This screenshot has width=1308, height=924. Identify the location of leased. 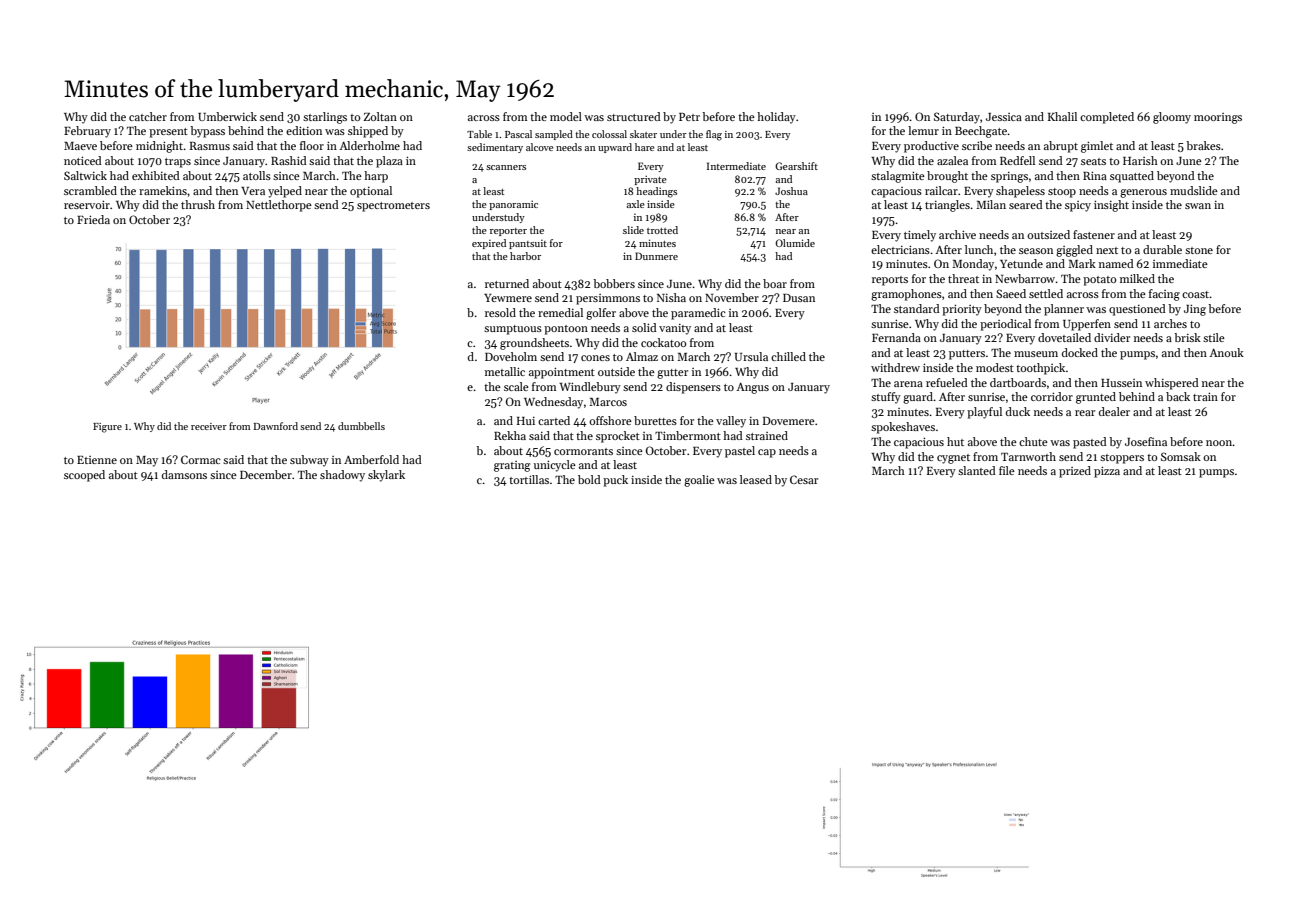
(756, 479).
